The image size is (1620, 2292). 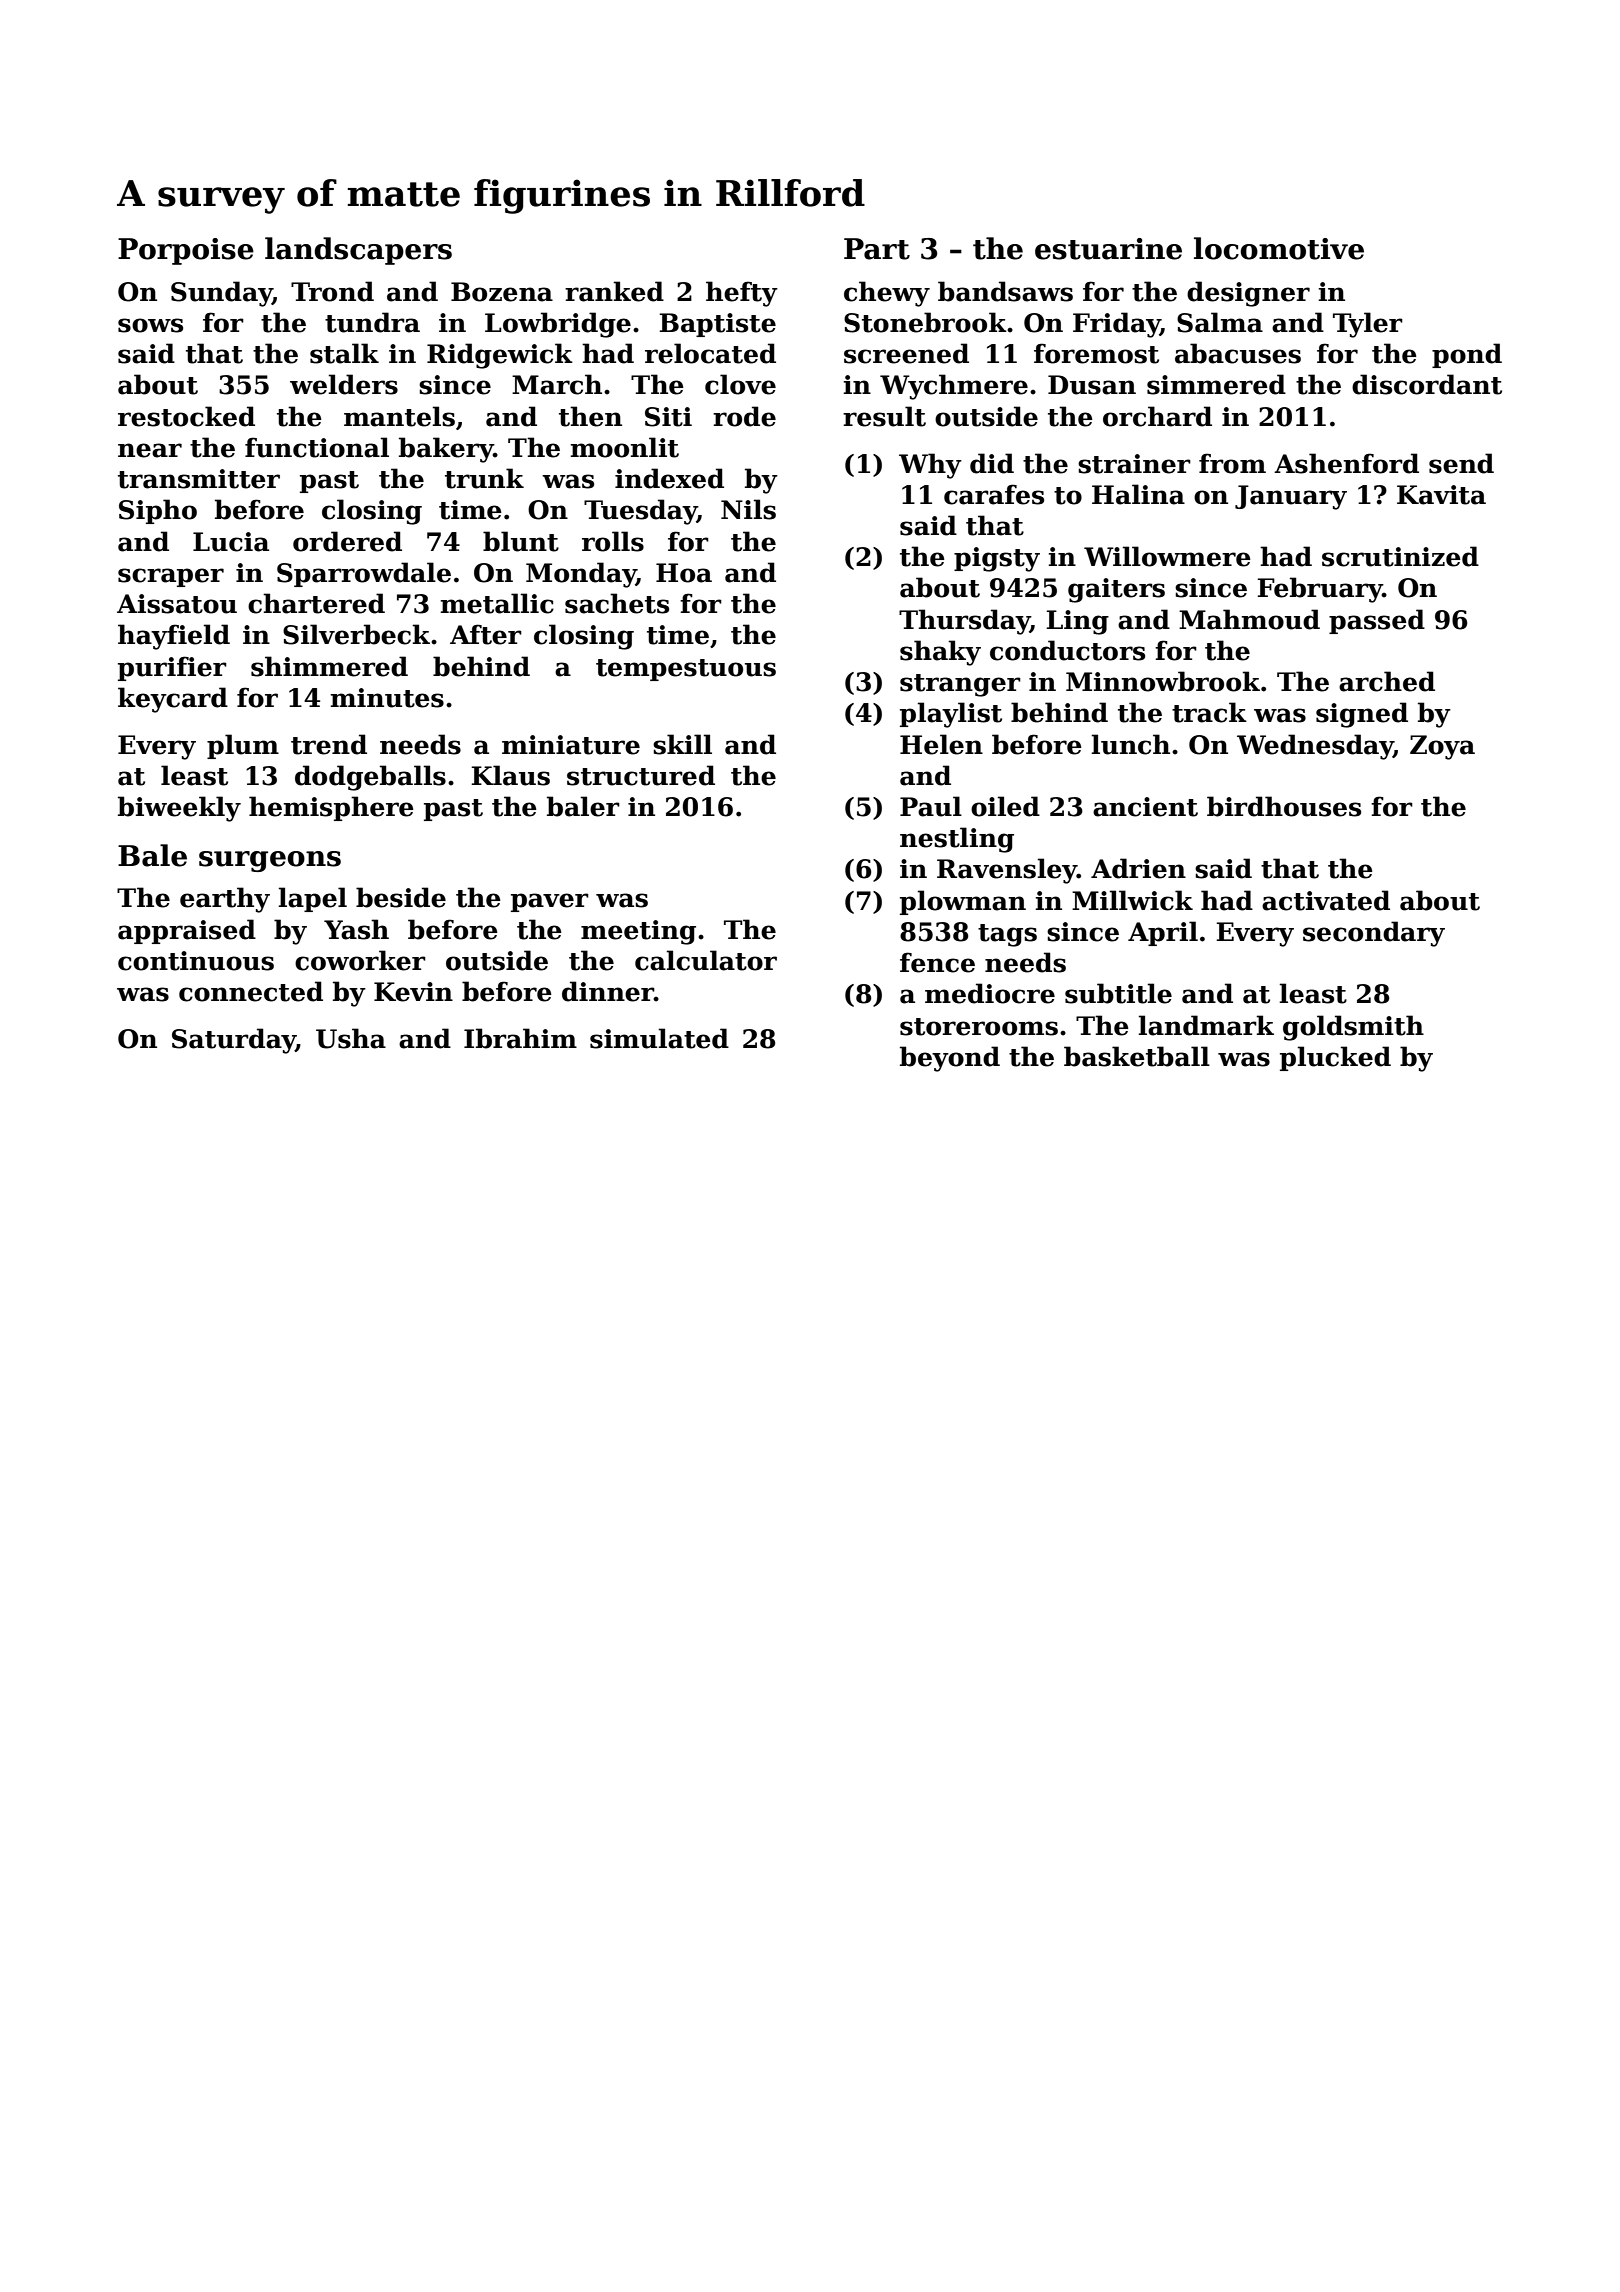 I want to click on foremost, so click(x=1096, y=353).
